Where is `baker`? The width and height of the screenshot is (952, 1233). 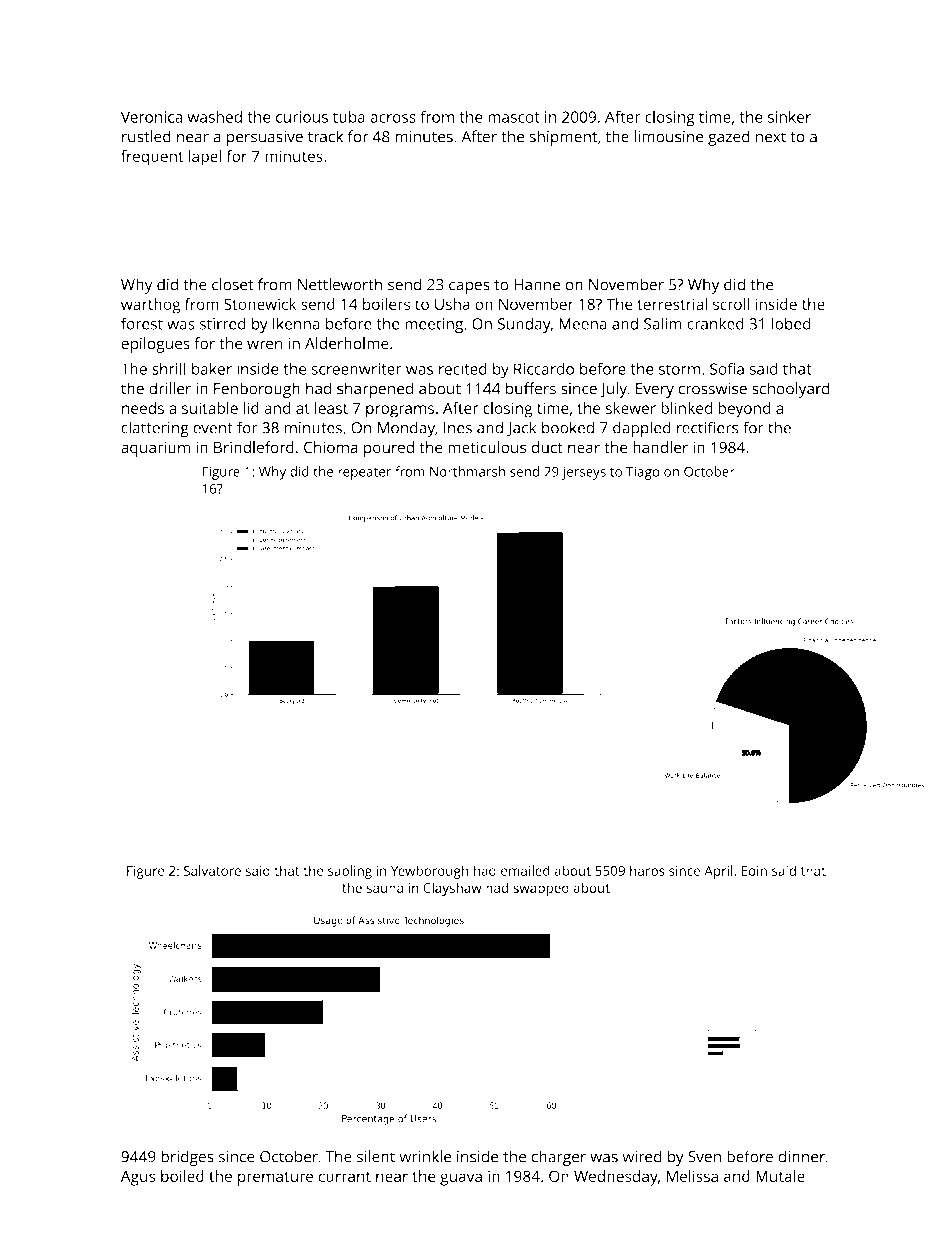 baker is located at coordinates (212, 368).
